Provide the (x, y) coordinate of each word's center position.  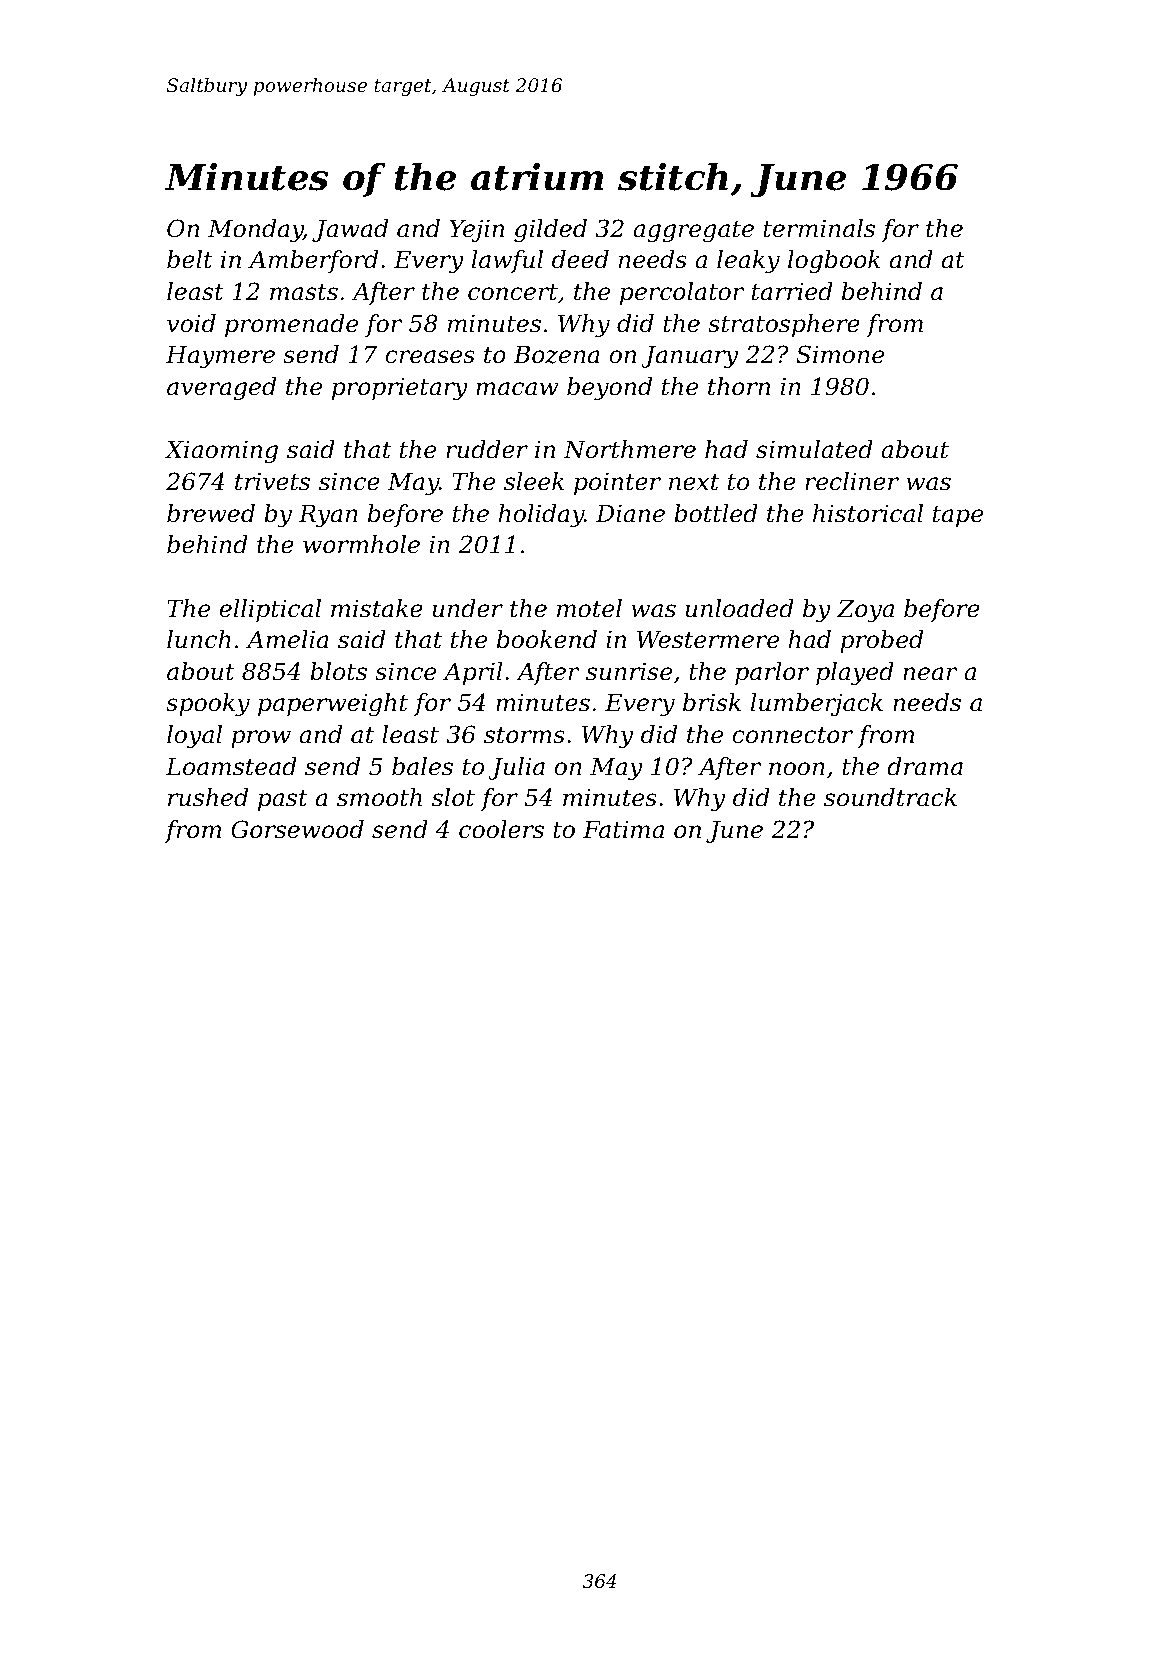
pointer (617, 483)
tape (958, 516)
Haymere (220, 357)
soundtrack (890, 797)
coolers (501, 829)
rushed (208, 797)
